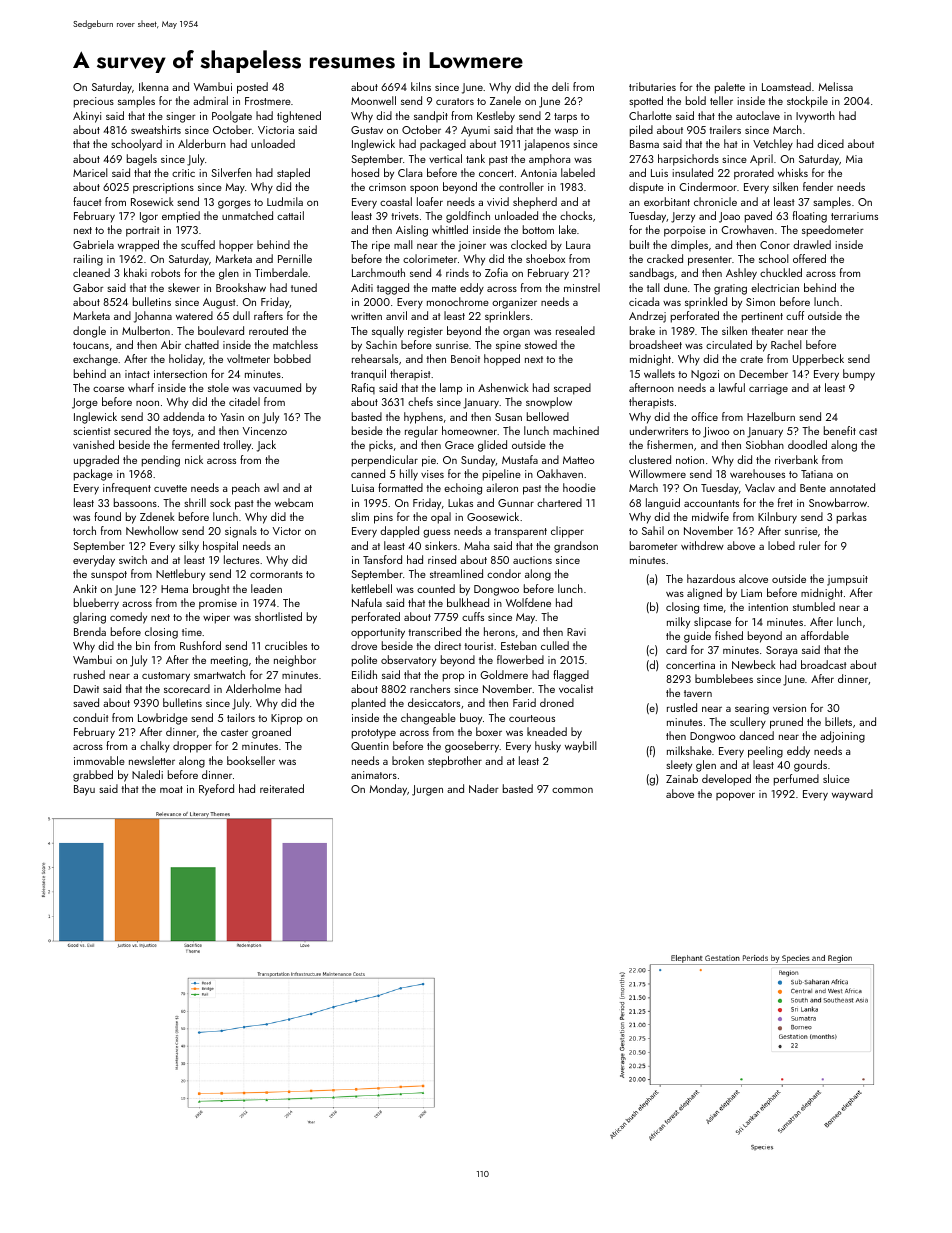 This document has width=952, height=1233. What do you see at coordinates (555, 645) in the document?
I see `culled` at bounding box center [555, 645].
